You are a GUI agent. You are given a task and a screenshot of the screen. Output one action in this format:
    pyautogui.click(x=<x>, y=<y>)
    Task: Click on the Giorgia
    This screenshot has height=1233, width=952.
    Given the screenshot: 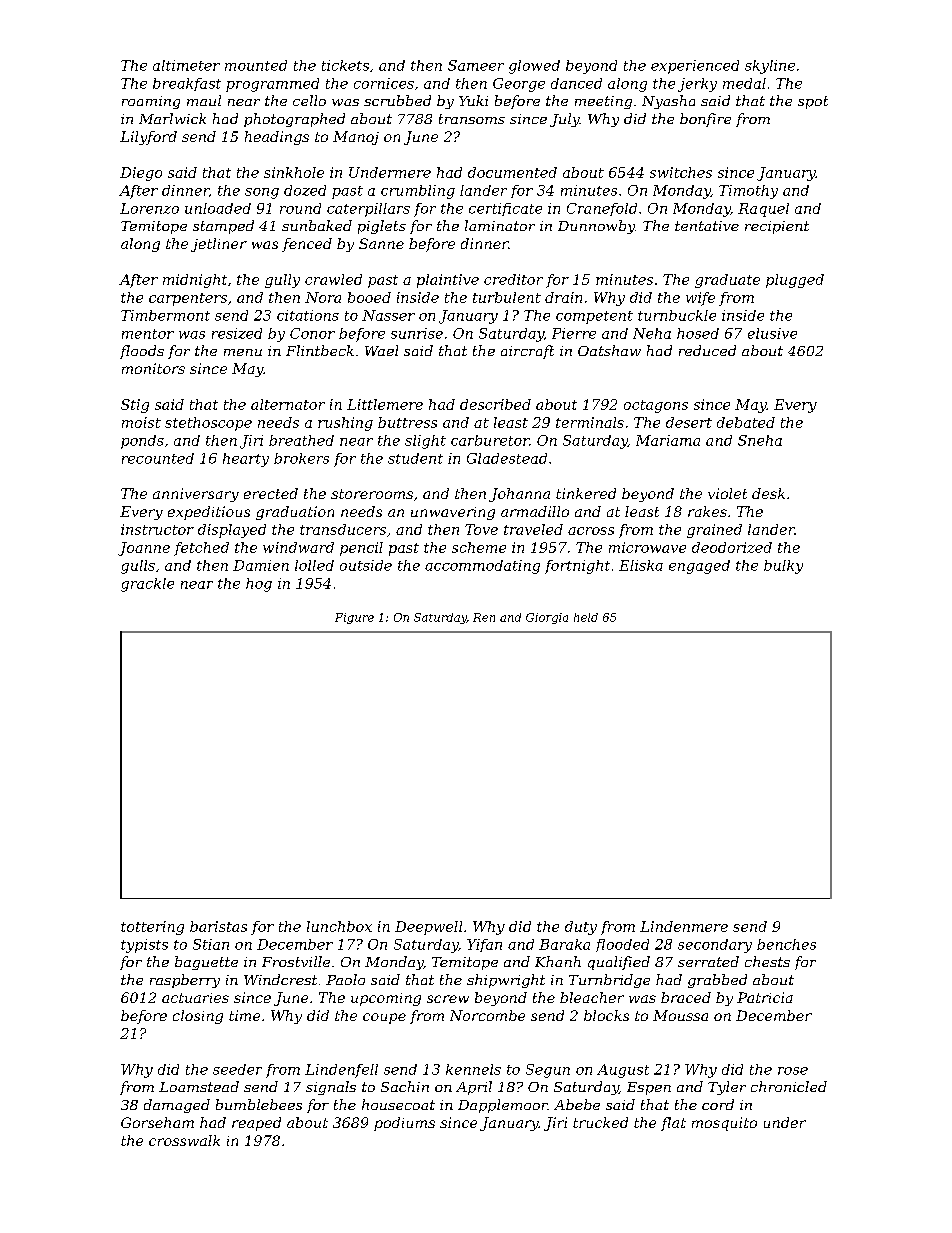 What is the action you would take?
    pyautogui.click(x=547, y=618)
